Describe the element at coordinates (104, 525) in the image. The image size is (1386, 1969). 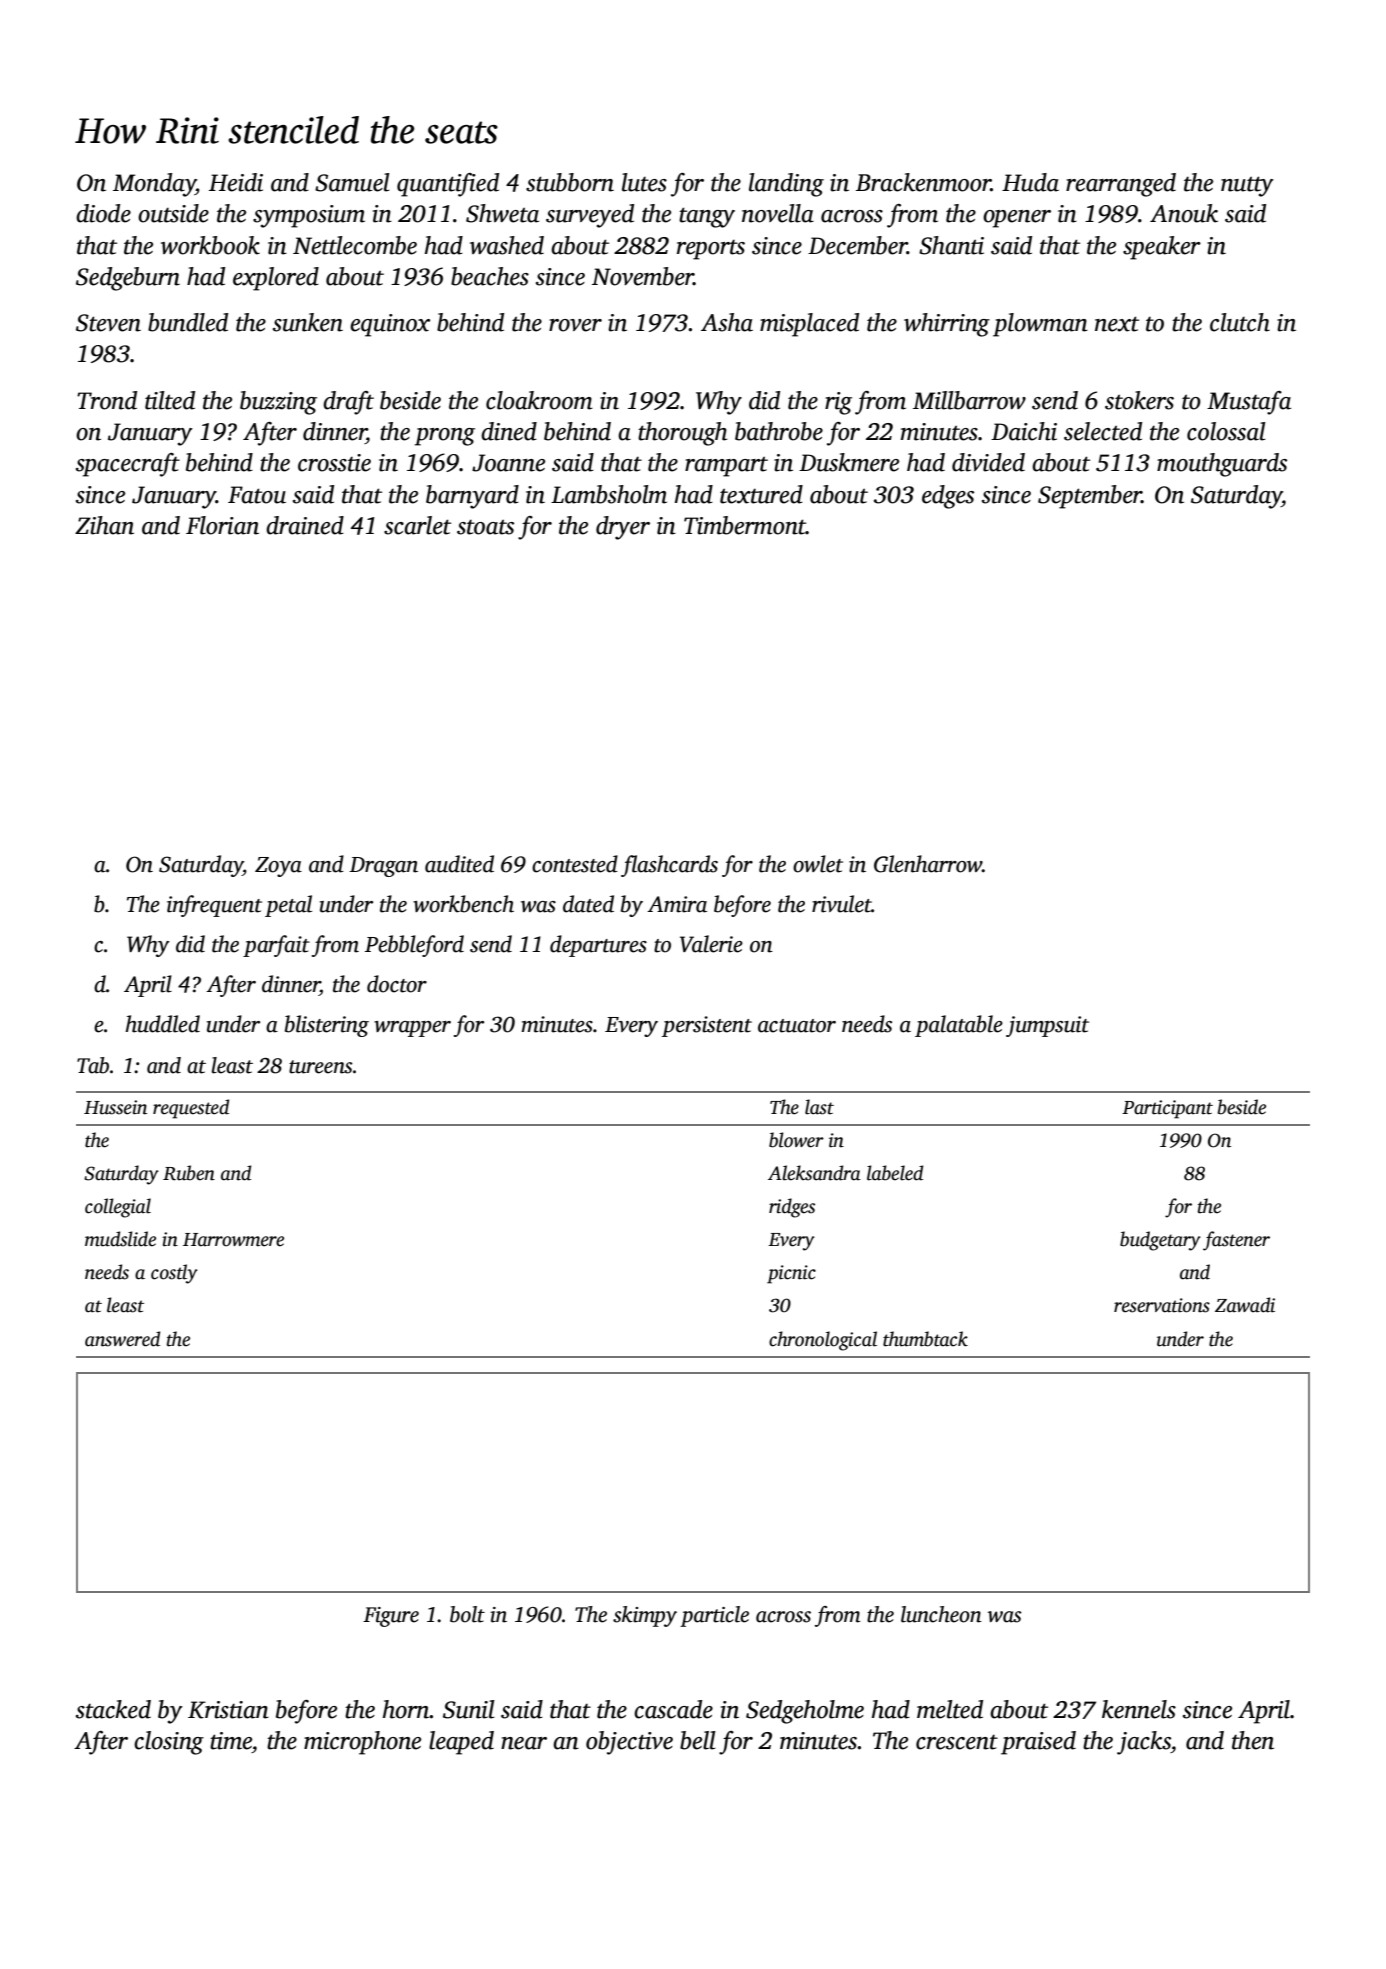
I see `Zihan` at that location.
